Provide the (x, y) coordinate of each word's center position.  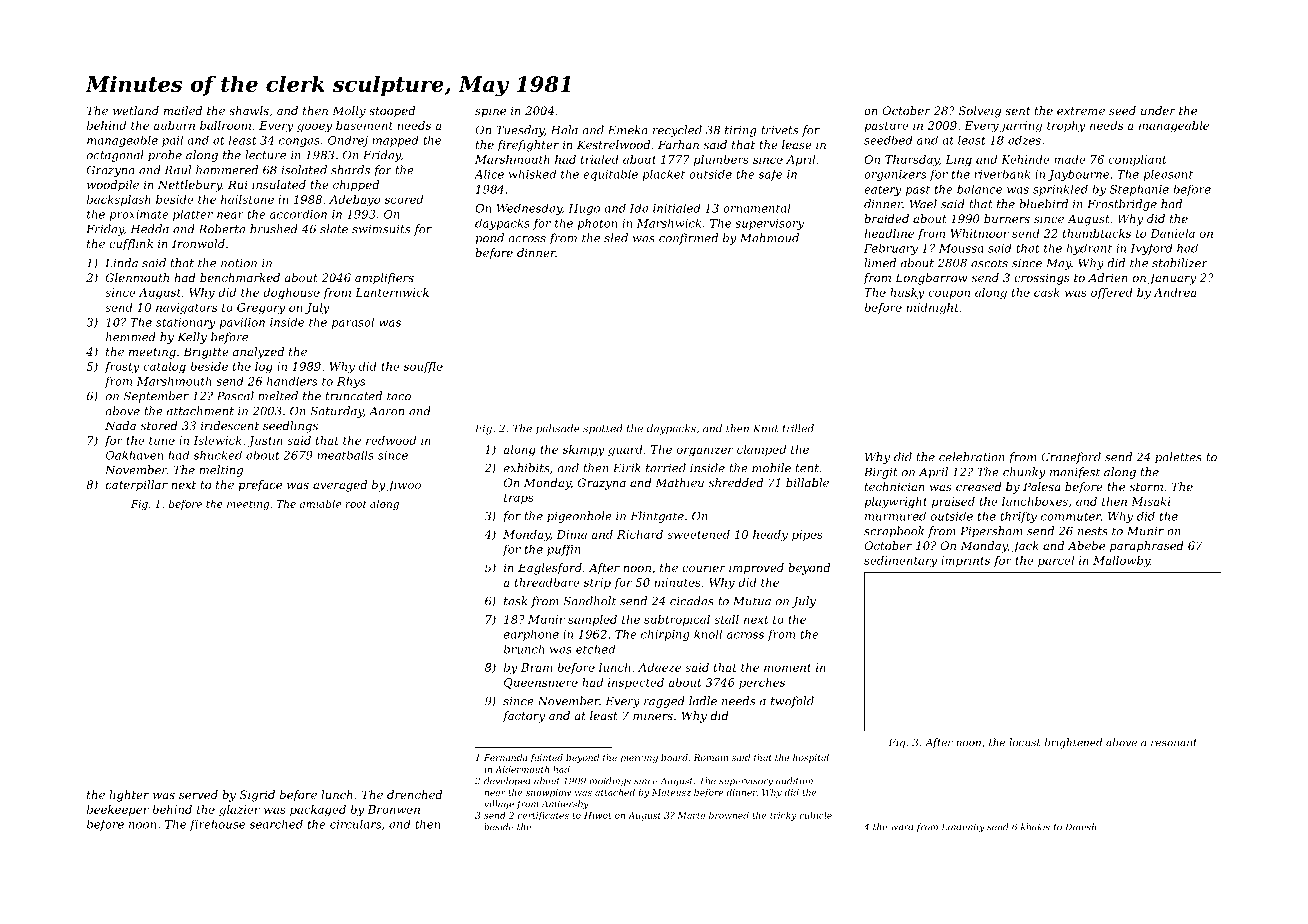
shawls (249, 110)
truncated (354, 396)
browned (729, 815)
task (515, 601)
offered (1112, 293)
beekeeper (118, 810)
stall (726, 619)
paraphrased (1147, 547)
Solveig (980, 112)
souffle (423, 367)
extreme (1081, 111)
